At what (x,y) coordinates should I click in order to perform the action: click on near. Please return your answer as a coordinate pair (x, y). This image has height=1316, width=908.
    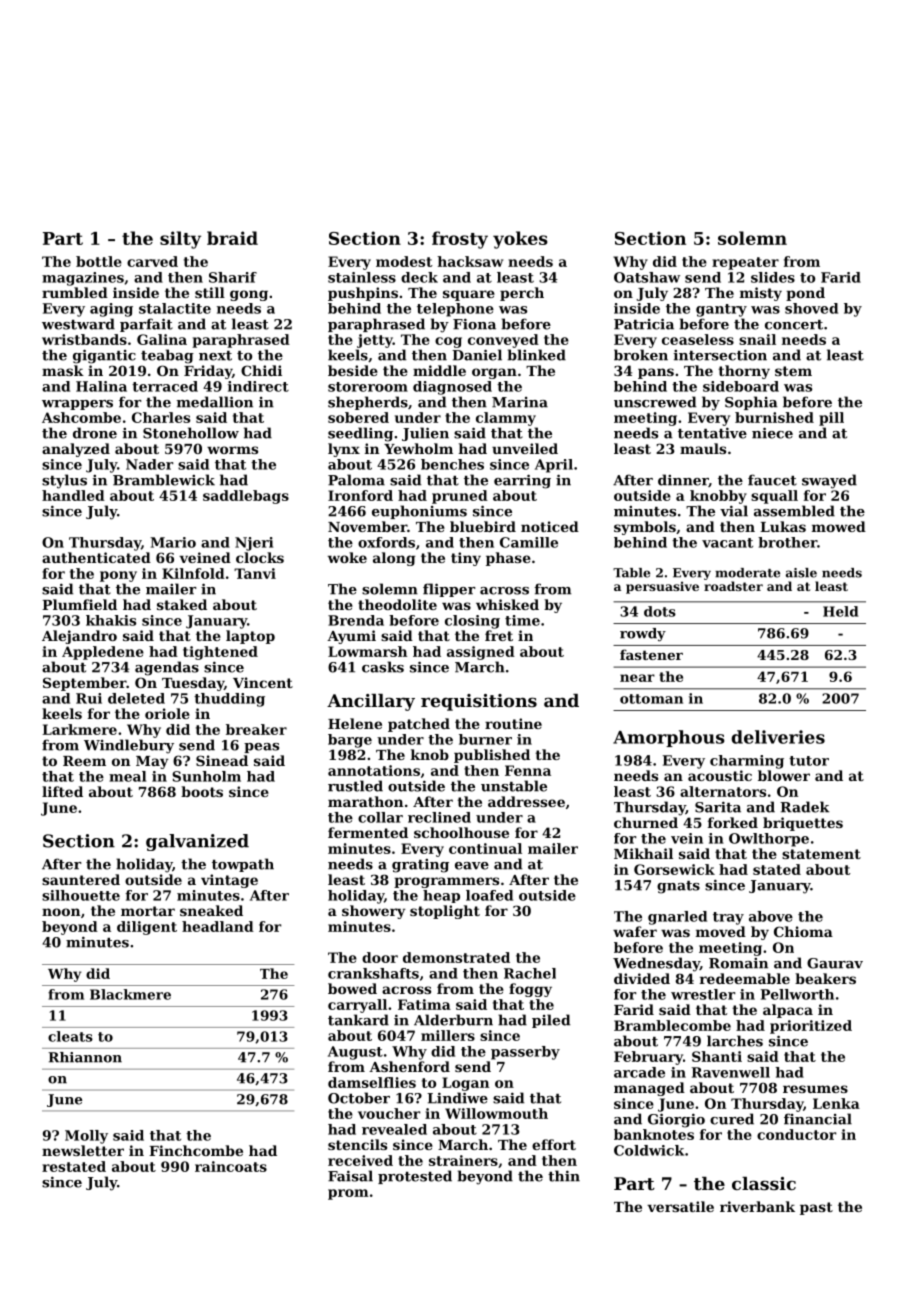
    Looking at the image, I should click on (637, 678).
